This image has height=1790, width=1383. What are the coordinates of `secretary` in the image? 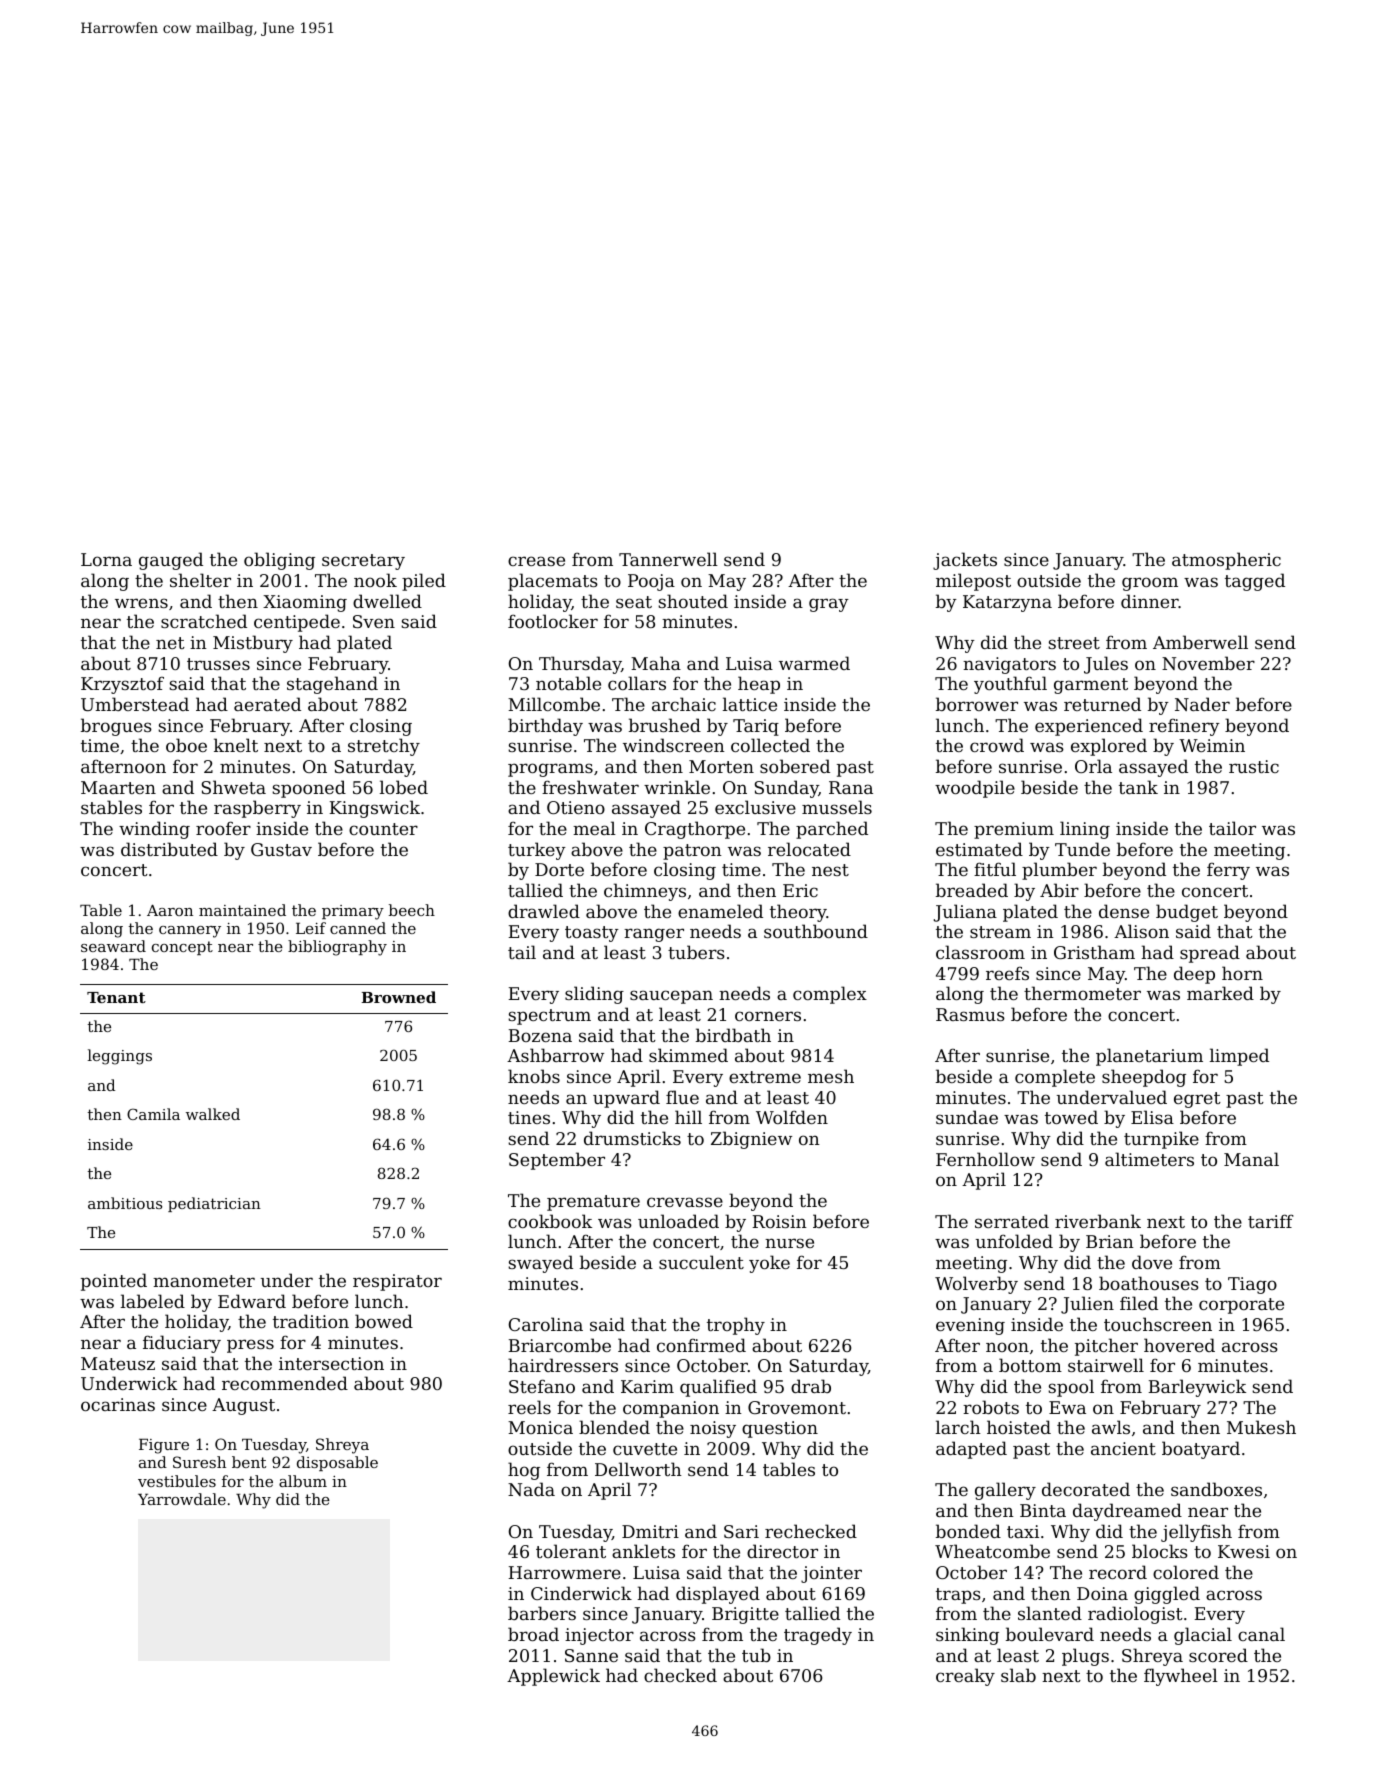 It's located at (363, 562).
